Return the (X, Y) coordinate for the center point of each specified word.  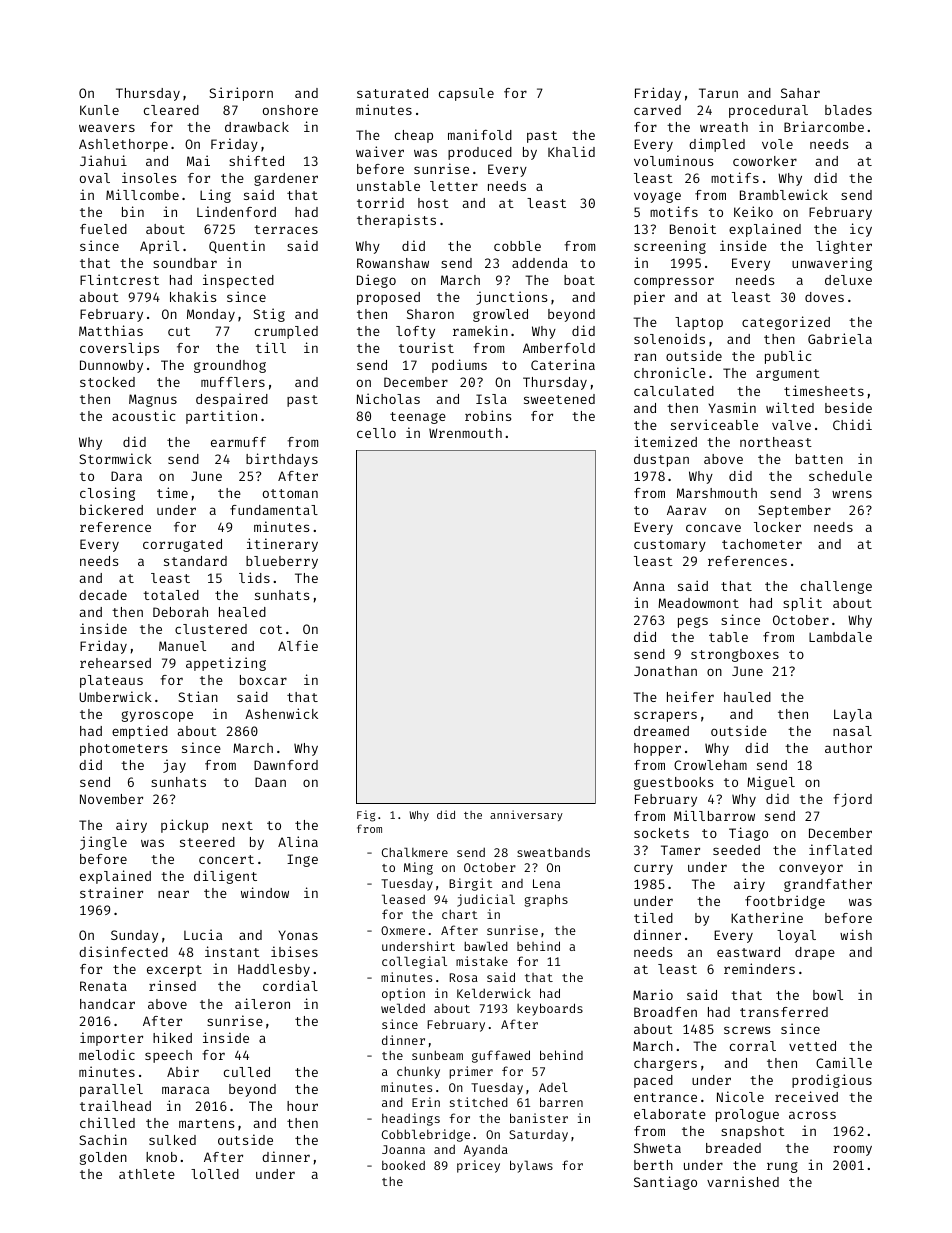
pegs (693, 622)
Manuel (182, 646)
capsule (466, 94)
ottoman (290, 493)
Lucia (203, 934)
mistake (482, 961)
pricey (478, 1166)
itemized (665, 441)
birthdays (282, 460)
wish (856, 934)
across (812, 1115)
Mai (198, 160)
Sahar (800, 93)
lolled (215, 1174)
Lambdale (840, 637)
